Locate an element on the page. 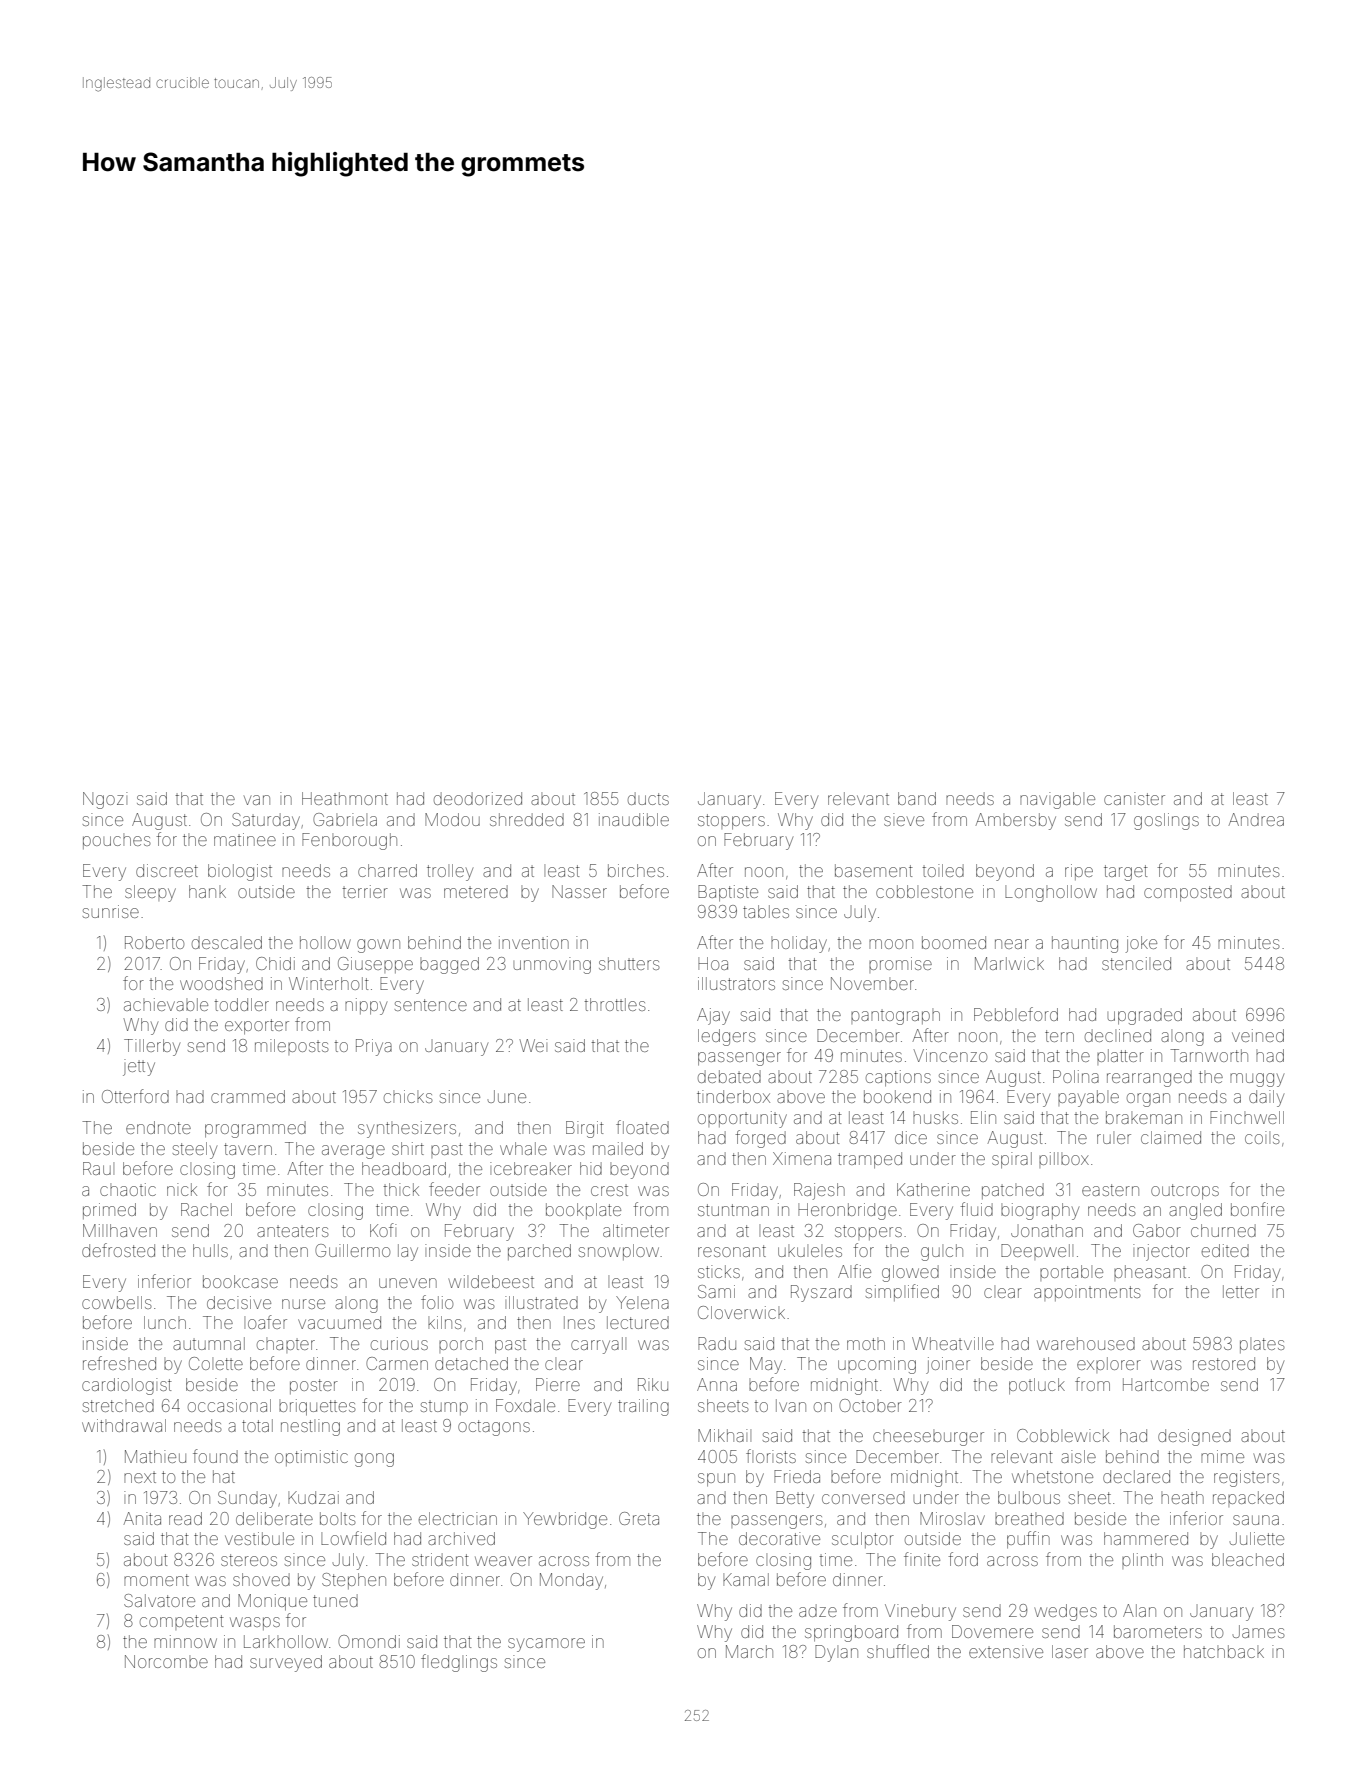  pouches is located at coordinates (117, 842).
